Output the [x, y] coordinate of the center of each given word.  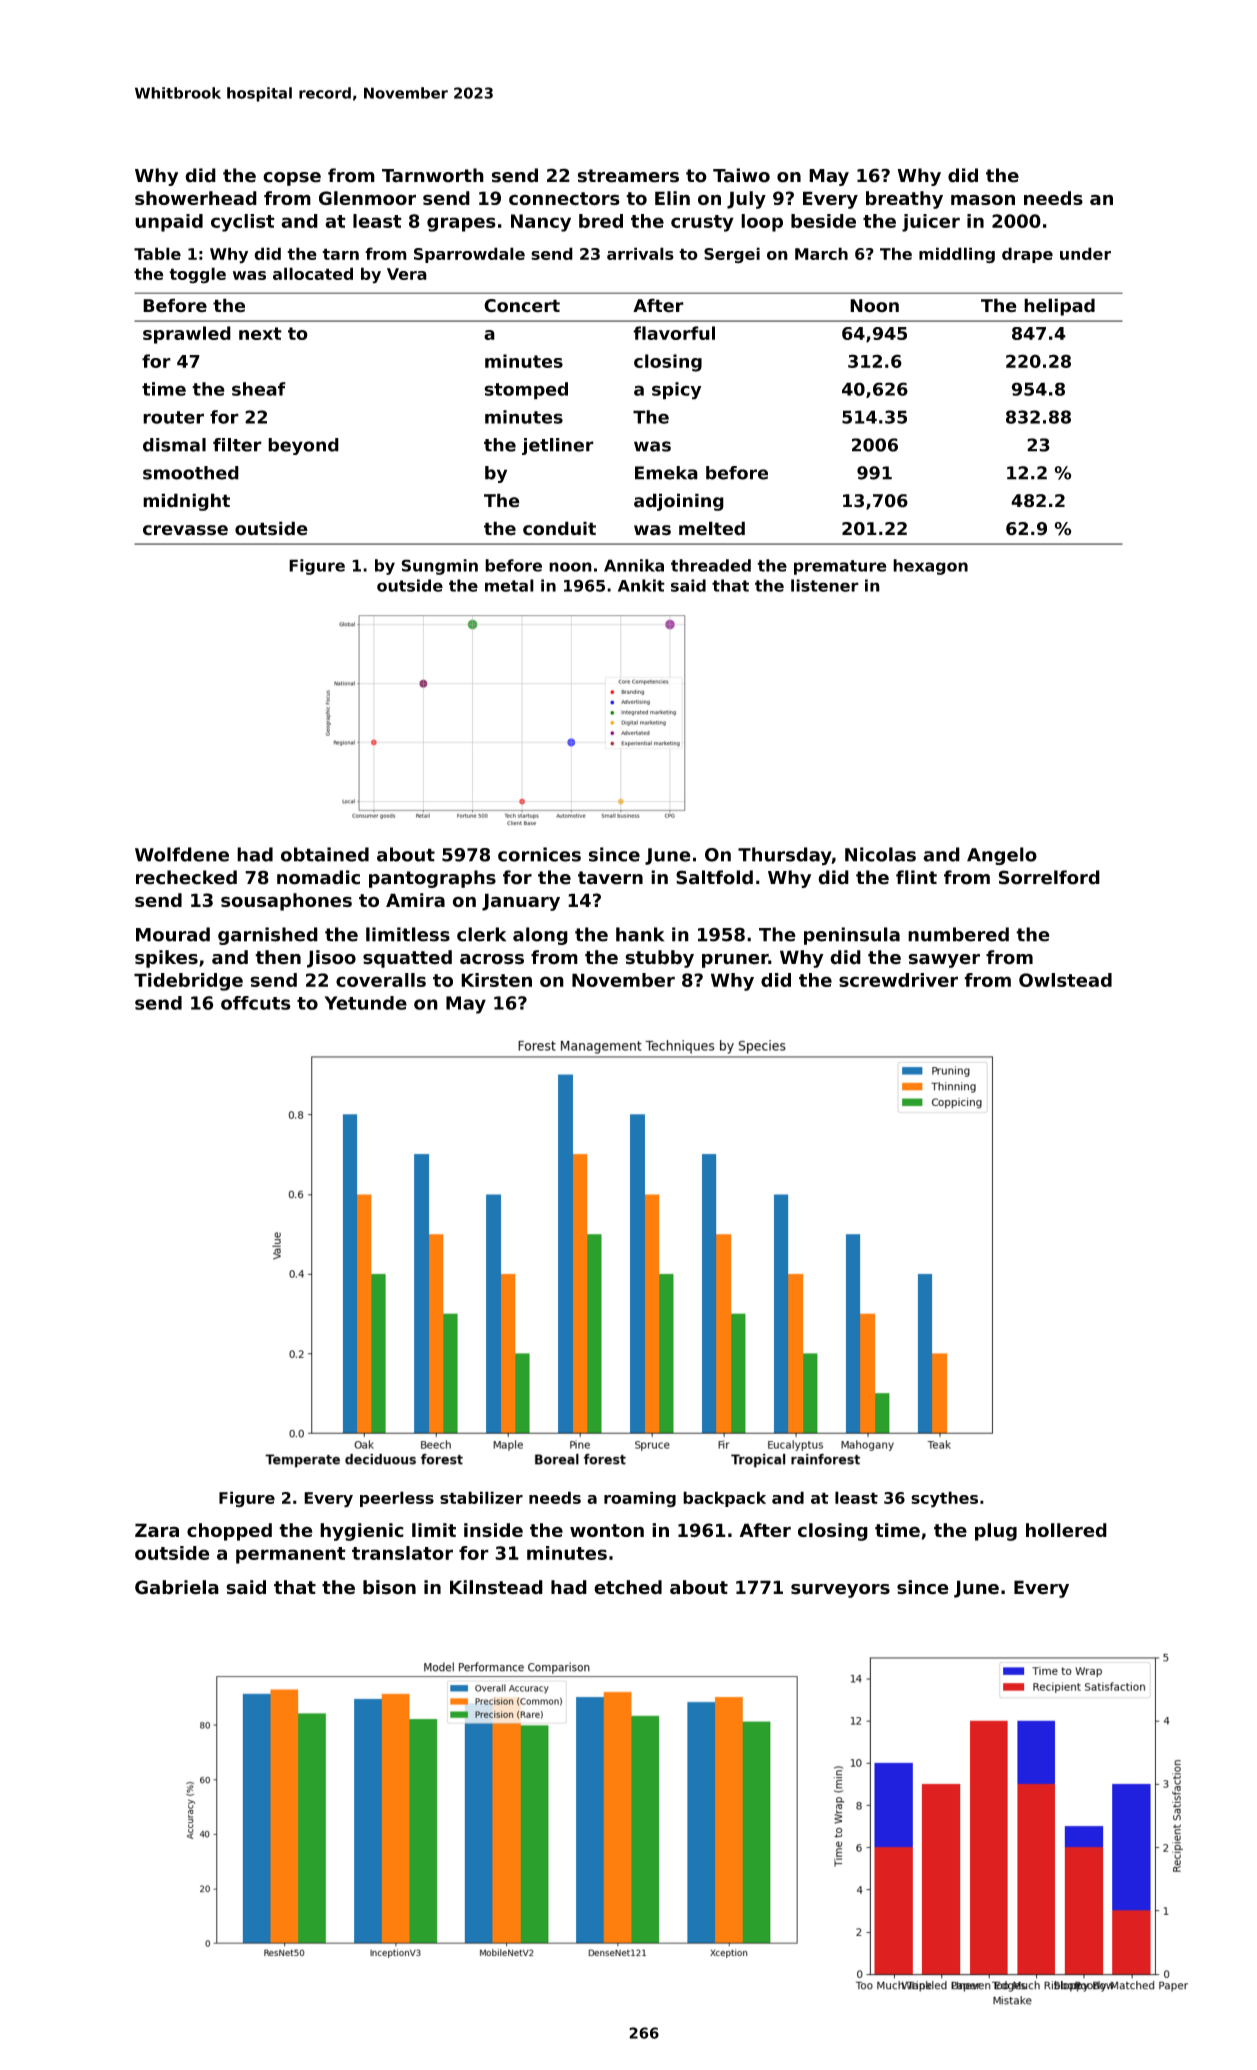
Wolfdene [182, 854]
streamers [628, 176]
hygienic [362, 1532]
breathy [904, 200]
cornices [539, 854]
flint [916, 877]
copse [292, 179]
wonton [607, 1530]
